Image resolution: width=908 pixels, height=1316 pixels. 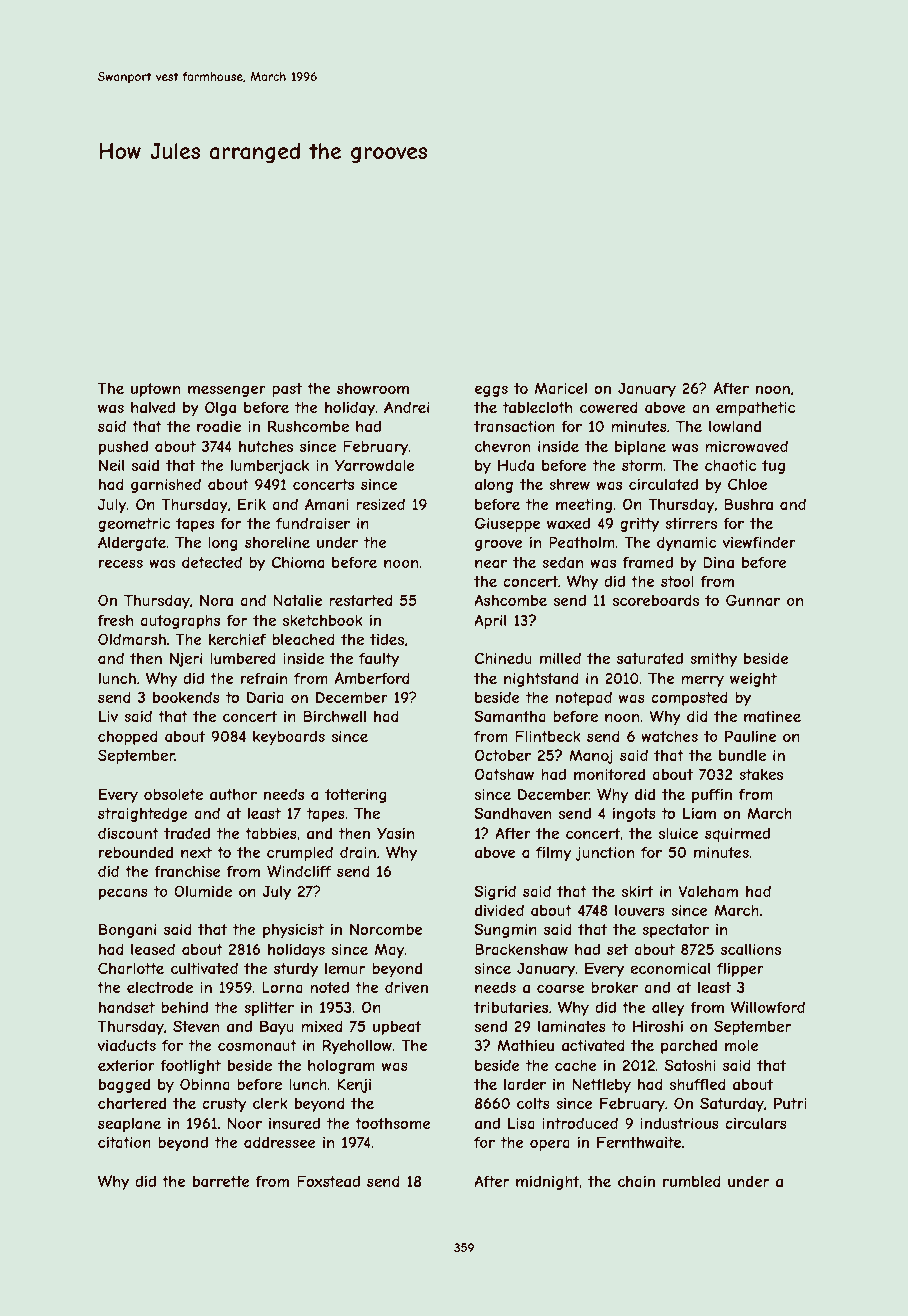 I want to click on uptown, so click(x=155, y=390).
